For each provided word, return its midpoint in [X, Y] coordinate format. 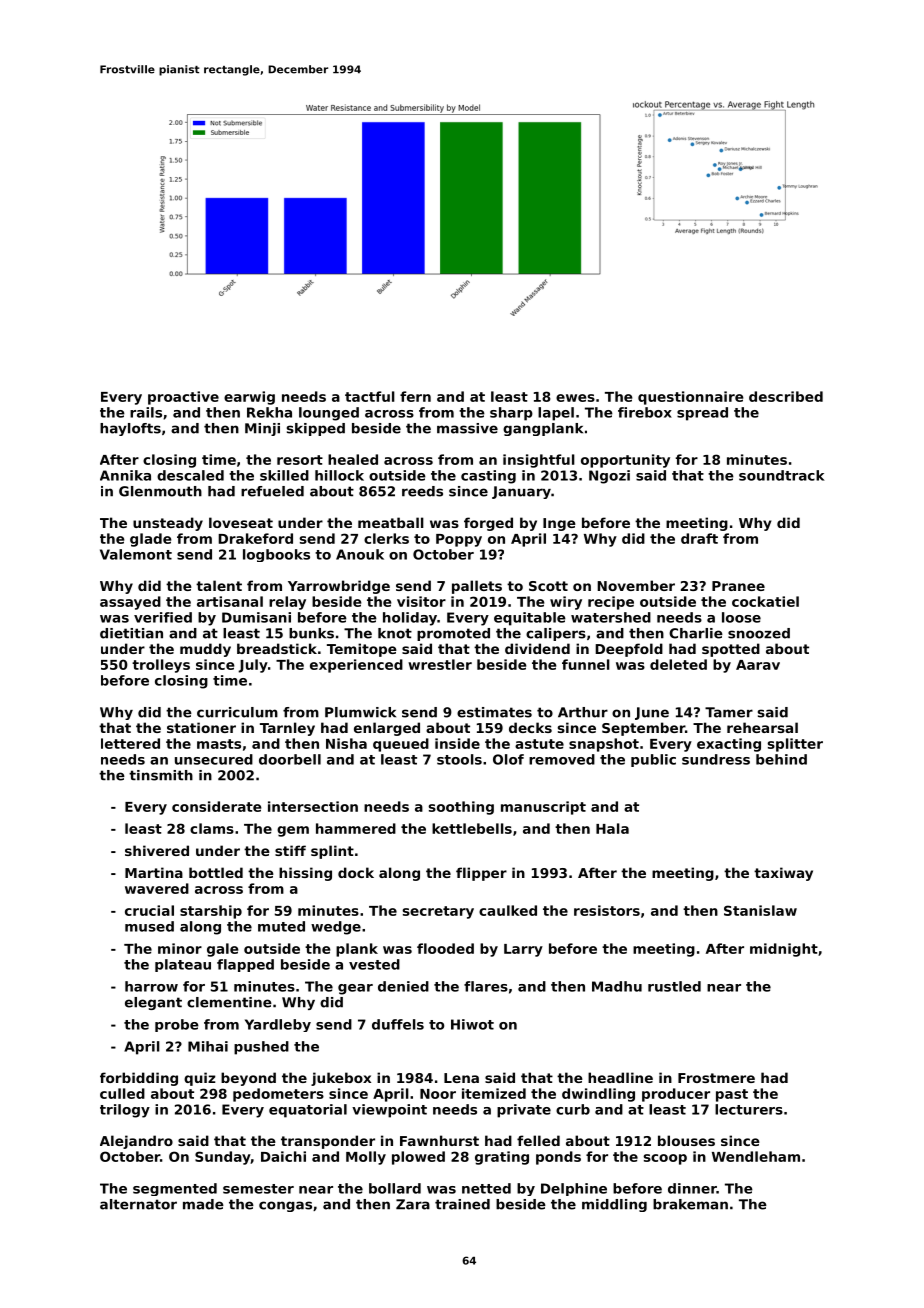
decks [530, 727]
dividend [537, 648]
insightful [539, 461]
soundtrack [782, 475]
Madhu [617, 986]
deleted [678, 664]
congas [285, 1206]
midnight [784, 950]
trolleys [161, 666]
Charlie [696, 633]
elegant [153, 1003]
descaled [190, 475]
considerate [217, 806]
